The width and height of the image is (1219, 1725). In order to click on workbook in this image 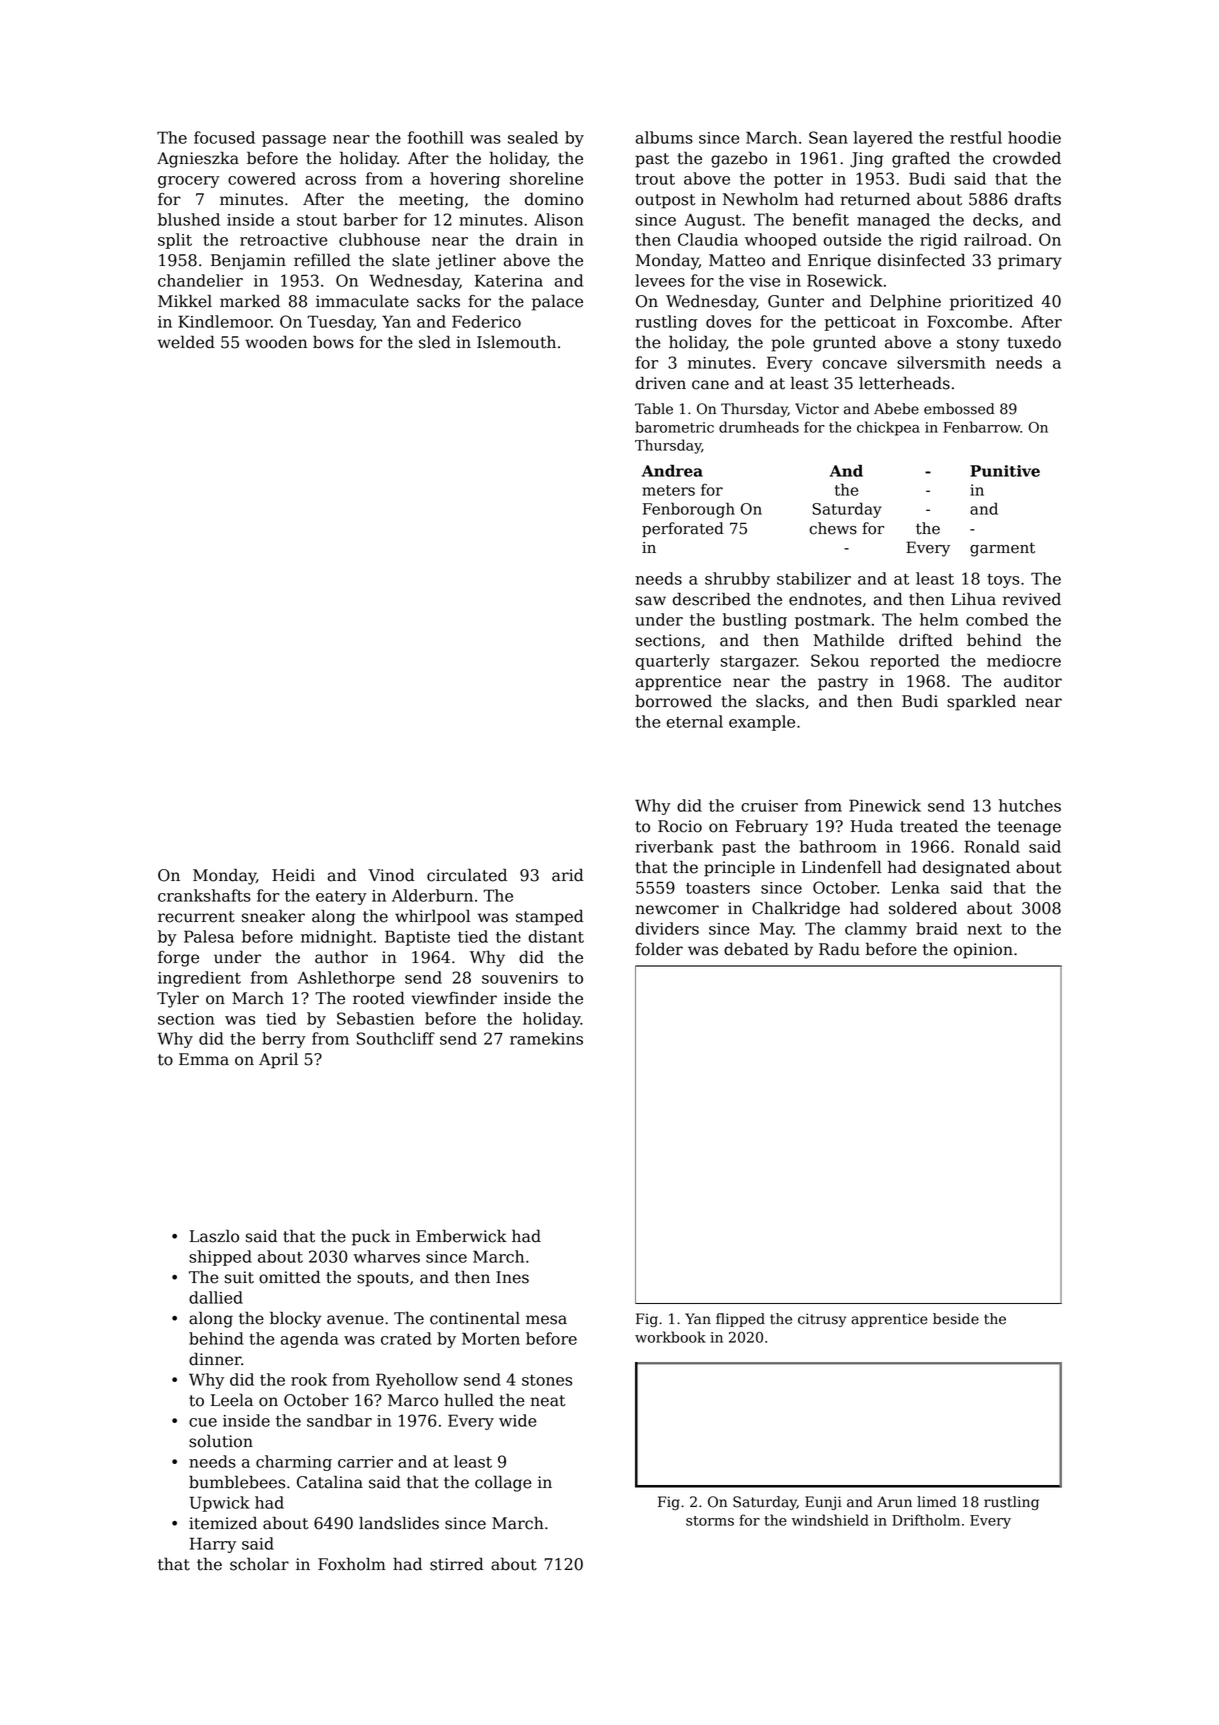, I will do `click(670, 1337)`.
